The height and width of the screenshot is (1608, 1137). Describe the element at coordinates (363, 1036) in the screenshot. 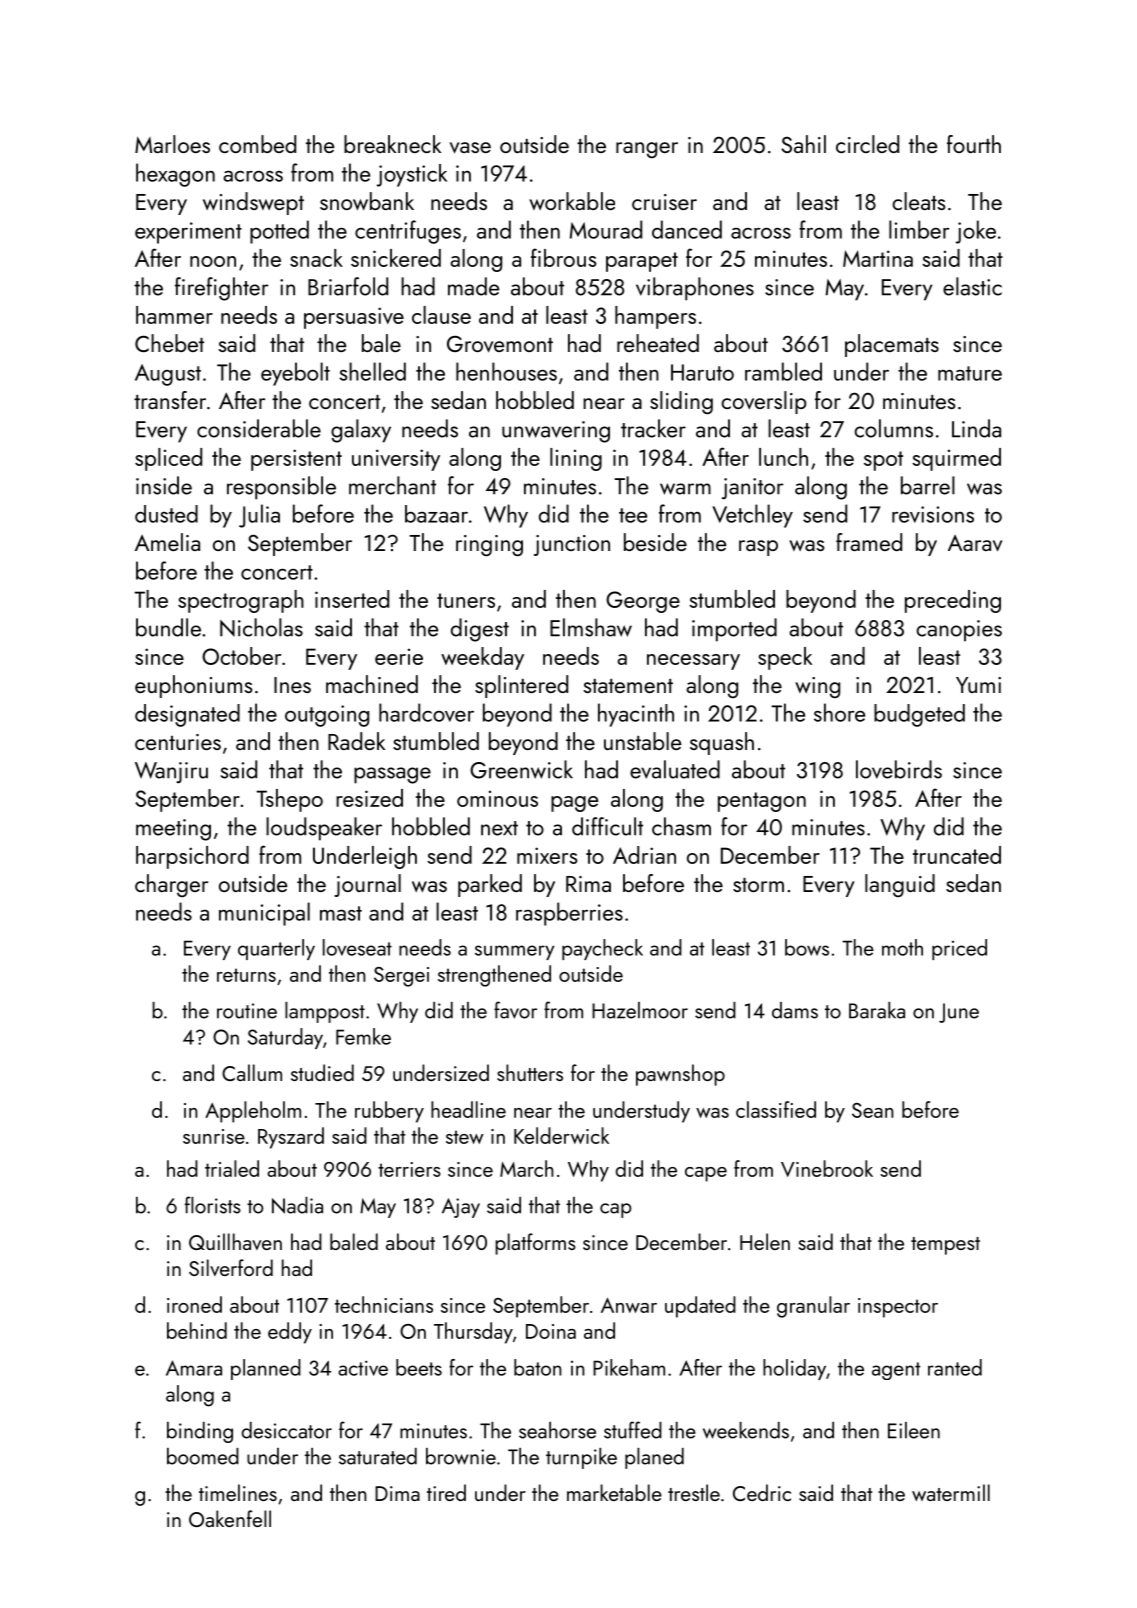

I see `Femke` at that location.
